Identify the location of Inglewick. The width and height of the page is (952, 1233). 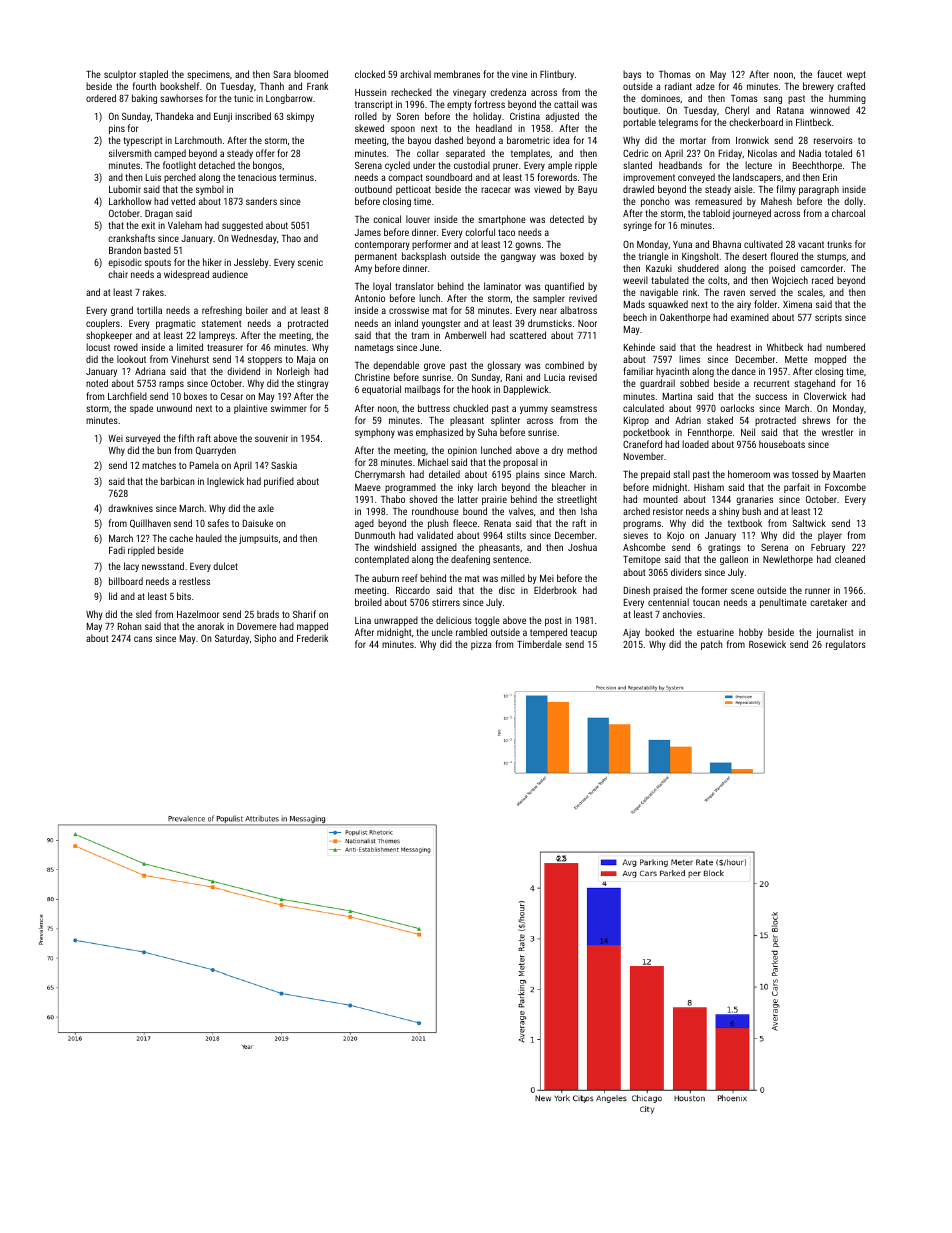
(225, 482).
